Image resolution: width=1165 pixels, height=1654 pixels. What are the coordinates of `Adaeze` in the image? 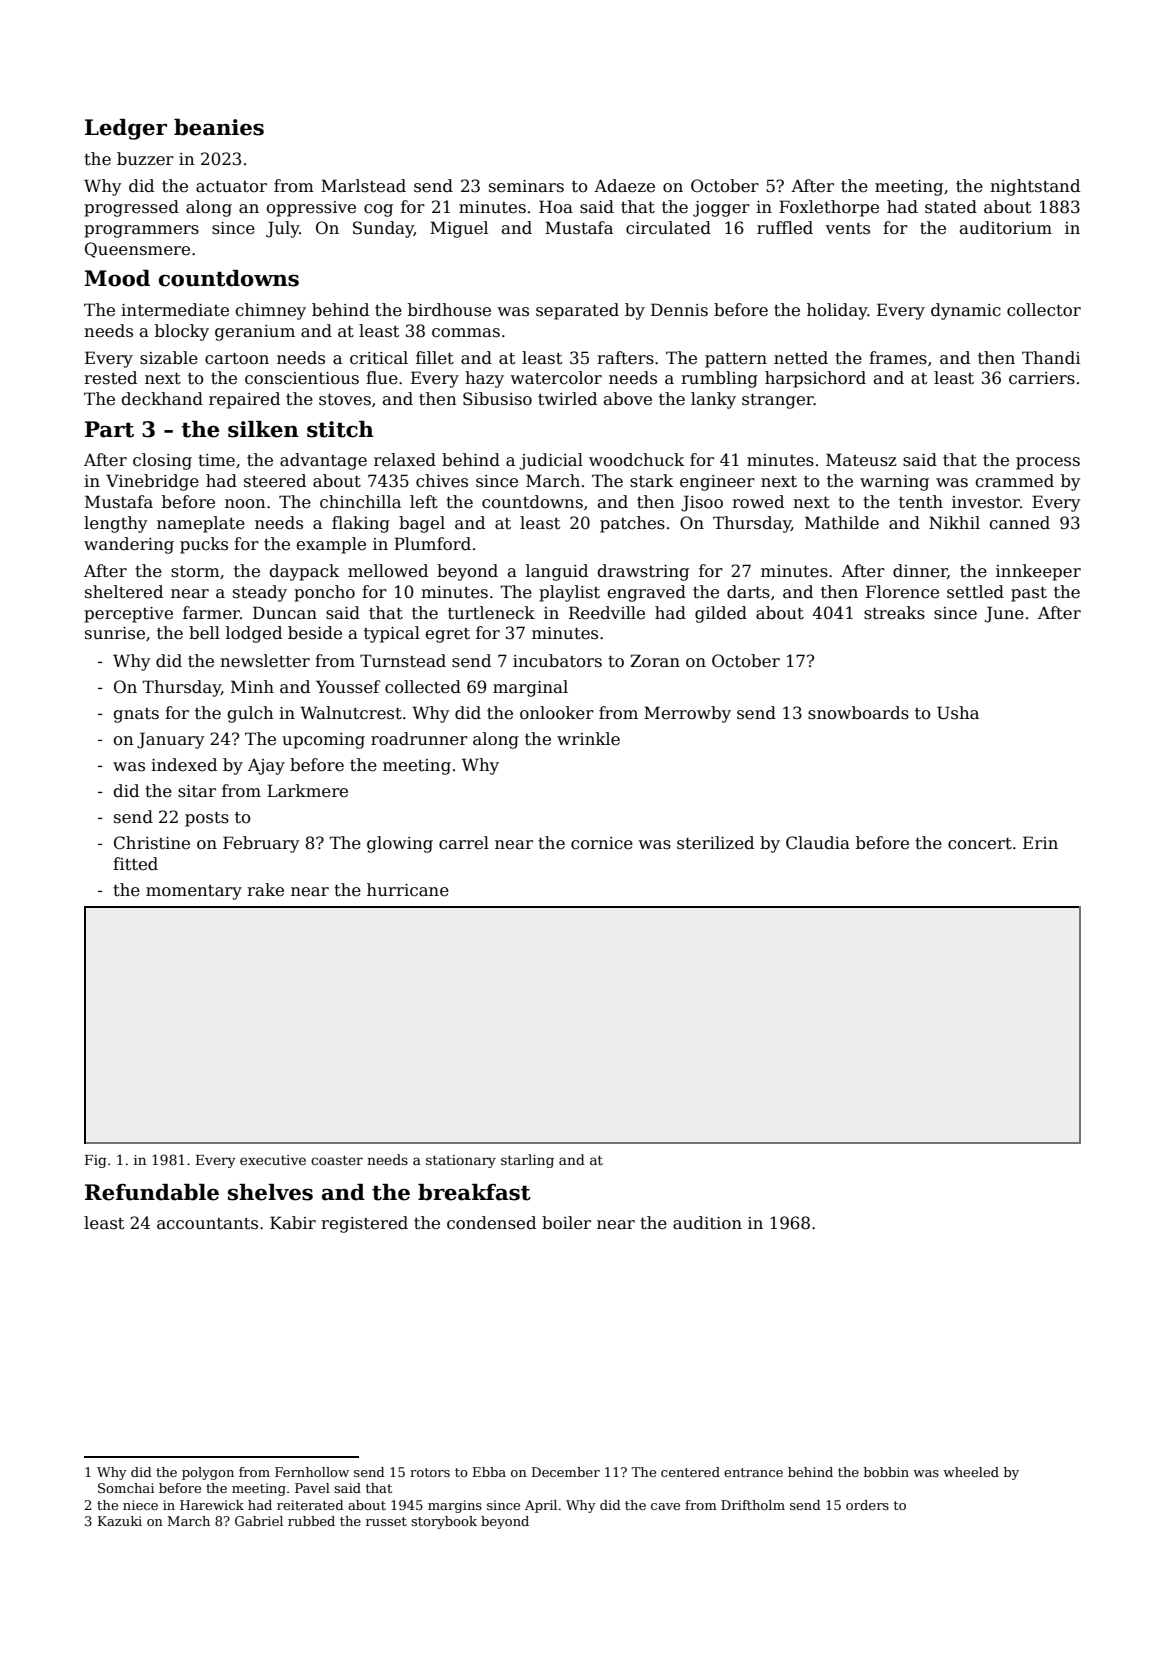 It's located at (624, 186).
